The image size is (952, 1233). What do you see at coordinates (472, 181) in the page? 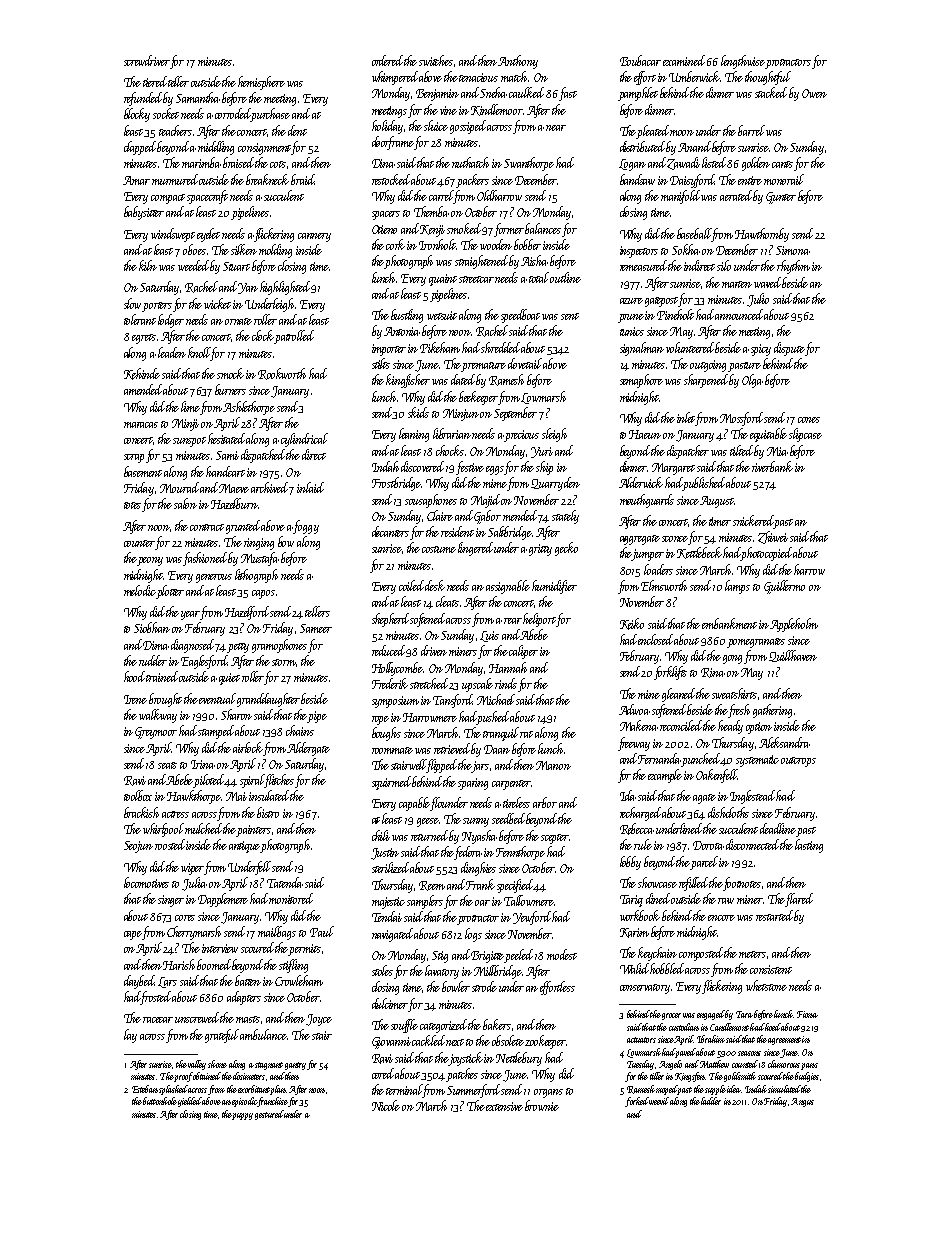
I see `packers` at bounding box center [472, 181].
